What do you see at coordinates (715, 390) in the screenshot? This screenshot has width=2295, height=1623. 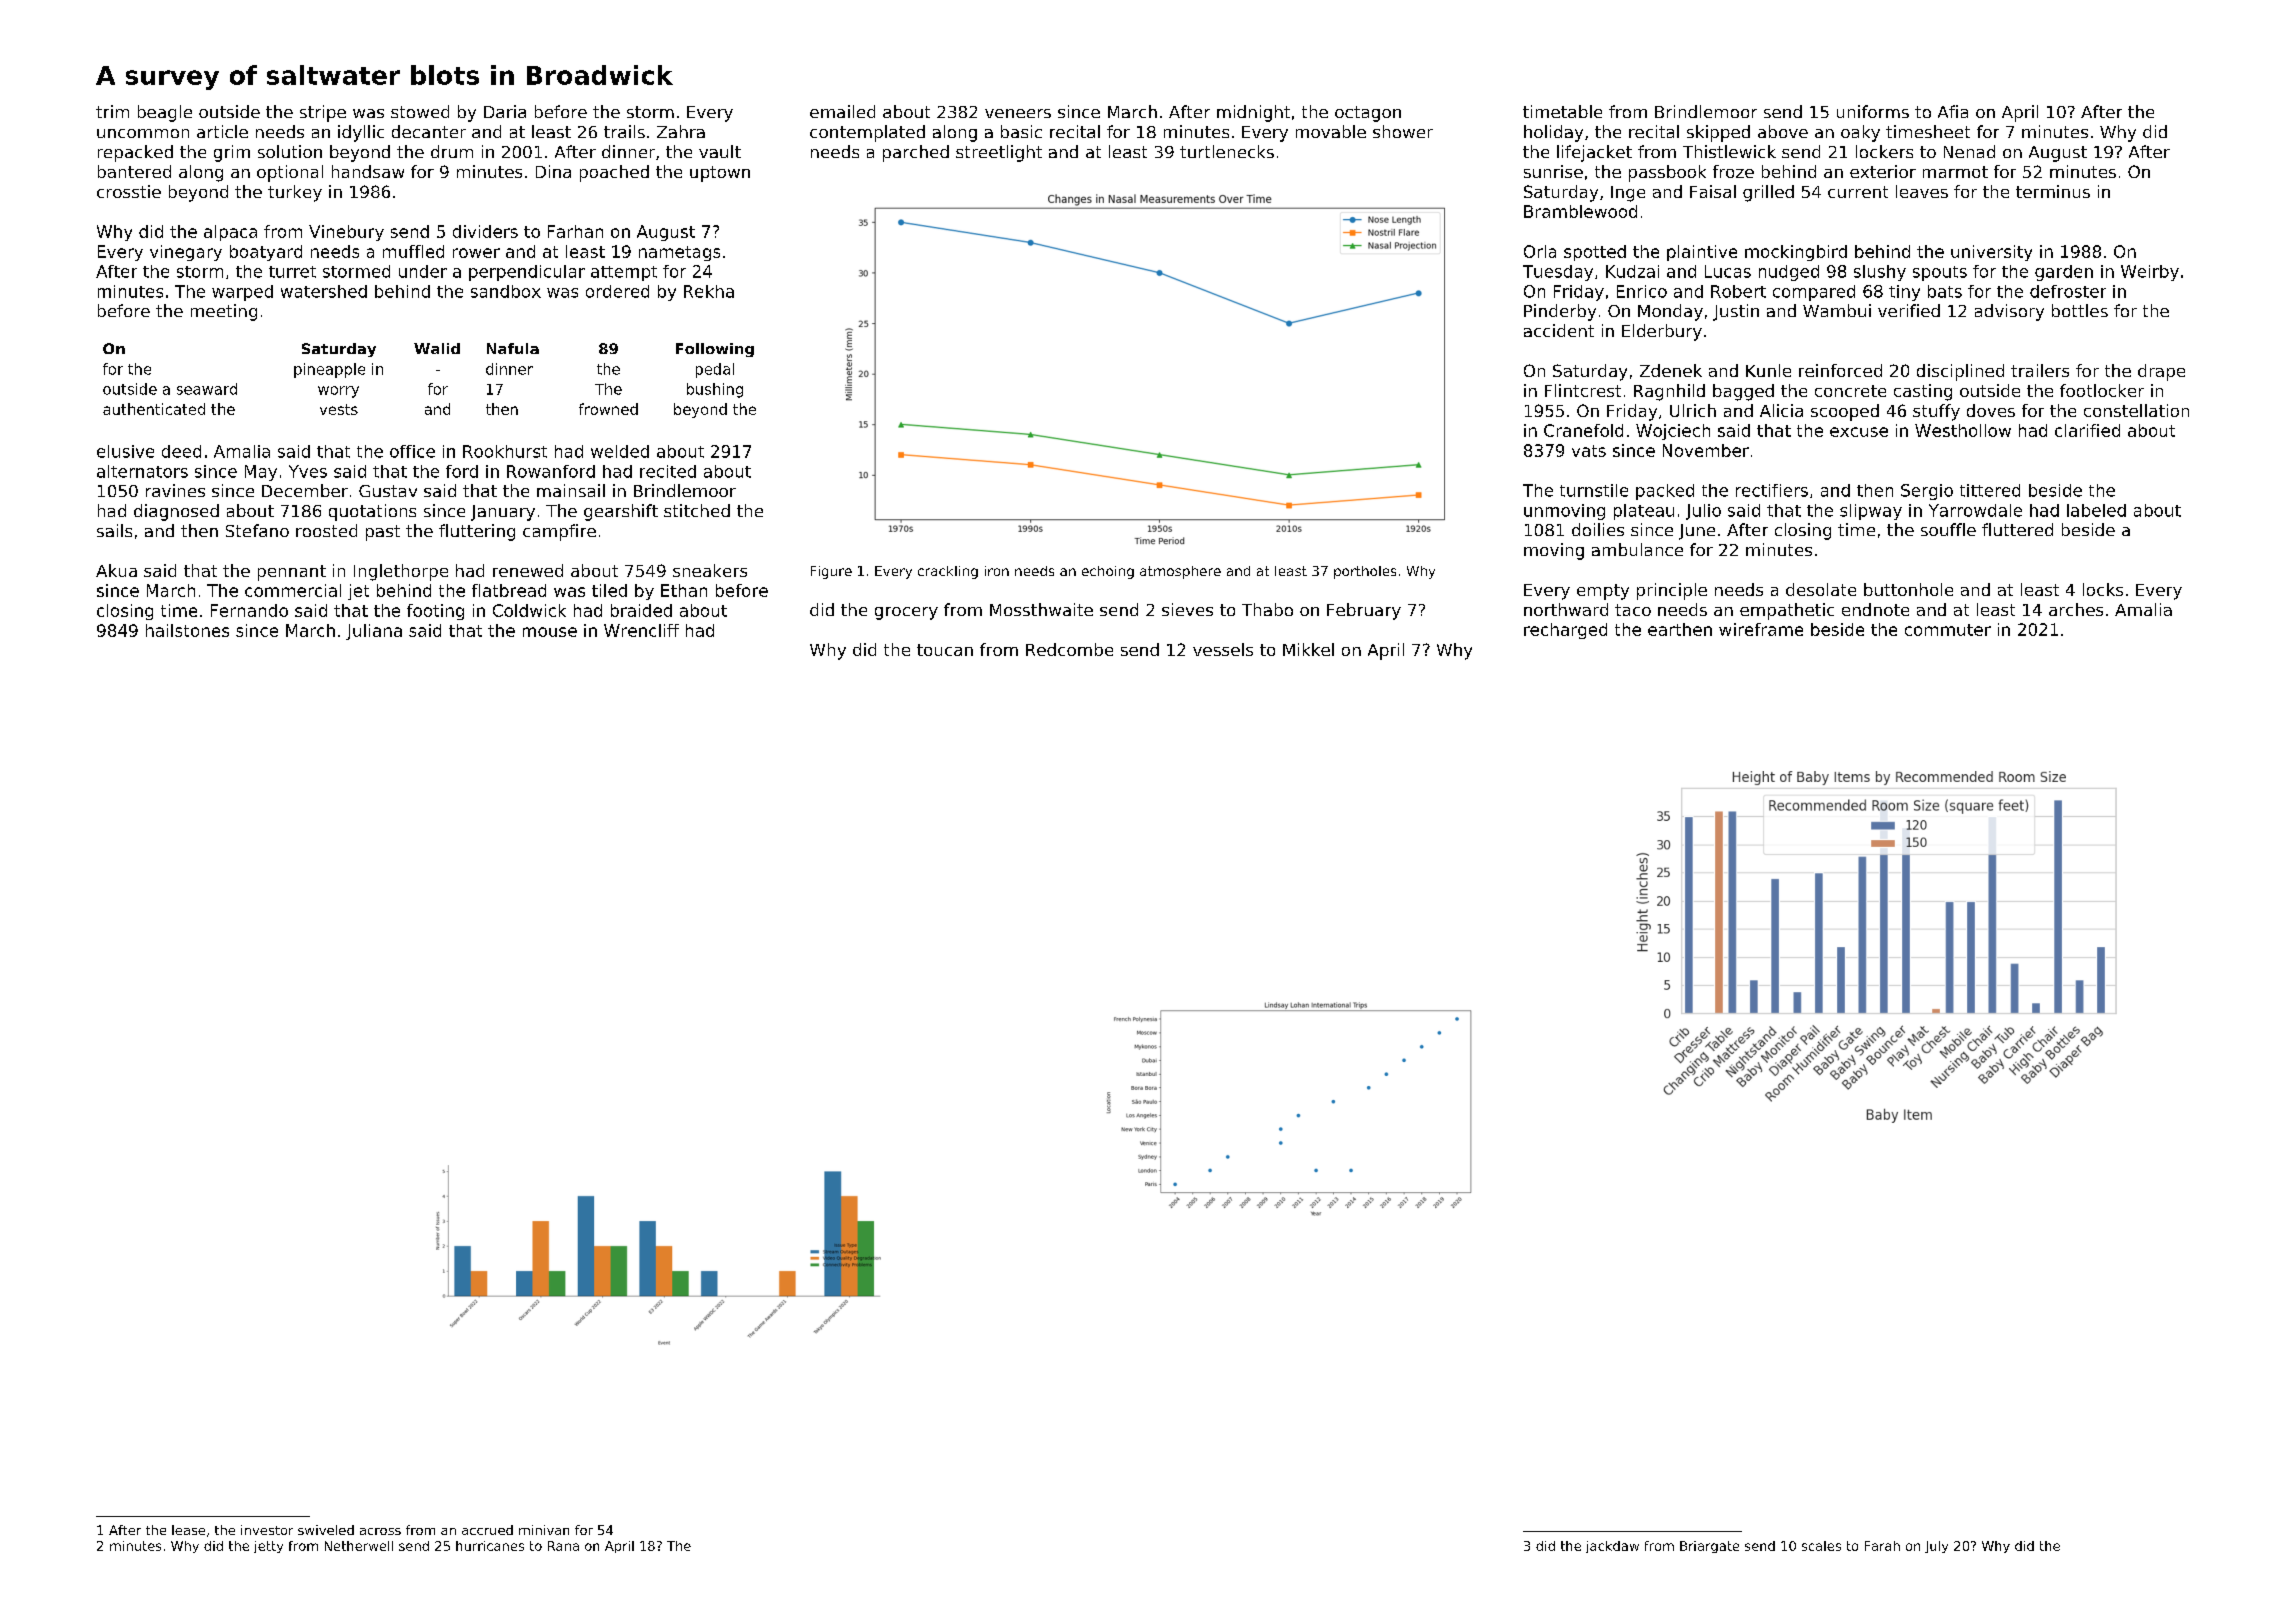 I see `bushing` at bounding box center [715, 390].
